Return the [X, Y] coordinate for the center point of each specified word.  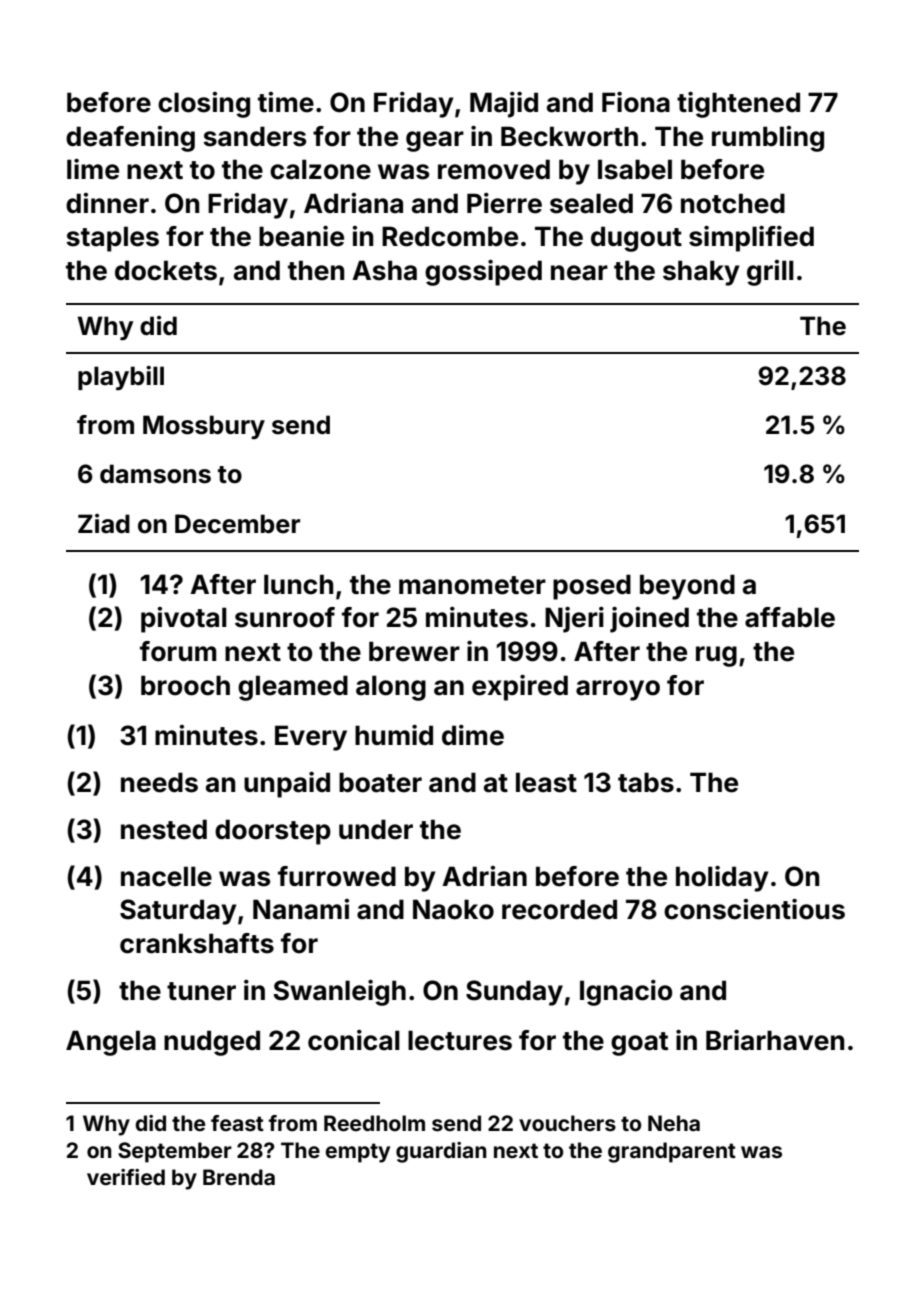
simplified [751, 239]
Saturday [178, 912]
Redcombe [450, 236]
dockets [166, 270]
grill [770, 273]
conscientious [754, 909]
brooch [185, 685]
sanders [254, 136]
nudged [212, 1043]
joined [649, 620]
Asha [384, 270]
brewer [414, 651]
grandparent [672, 1152]
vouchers [567, 1123]
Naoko [453, 909]
